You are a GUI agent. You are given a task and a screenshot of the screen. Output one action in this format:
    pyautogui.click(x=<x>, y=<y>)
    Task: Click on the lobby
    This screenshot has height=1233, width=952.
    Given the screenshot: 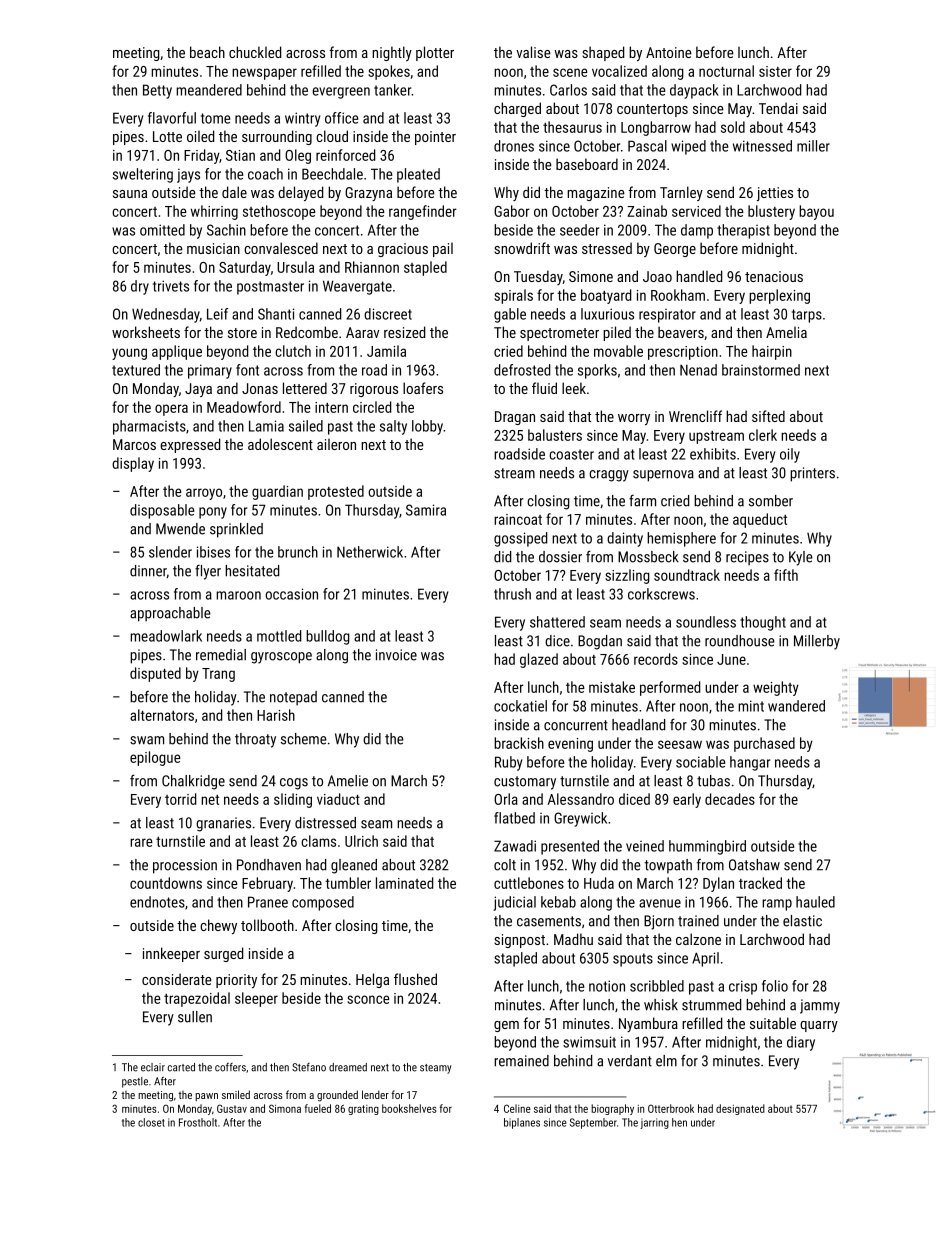 What is the action you would take?
    pyautogui.click(x=427, y=427)
